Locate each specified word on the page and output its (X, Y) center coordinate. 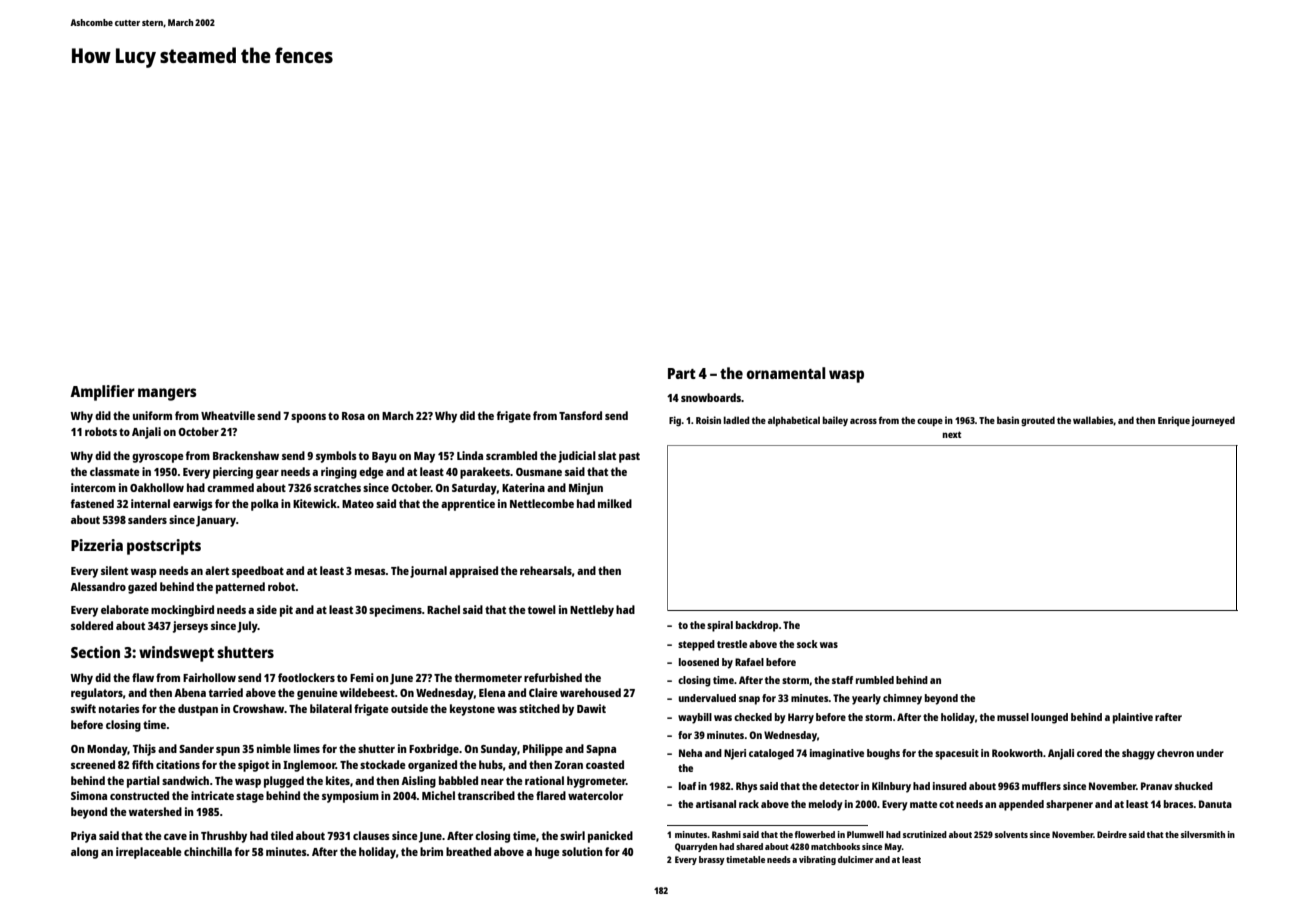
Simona (89, 795)
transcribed (486, 795)
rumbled (875, 680)
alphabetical (794, 421)
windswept (176, 654)
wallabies (1093, 420)
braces (1179, 804)
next (952, 434)
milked (615, 503)
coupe (930, 422)
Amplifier (102, 393)
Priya (83, 837)
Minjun (586, 489)
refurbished (553, 677)
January (216, 521)
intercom (93, 487)
